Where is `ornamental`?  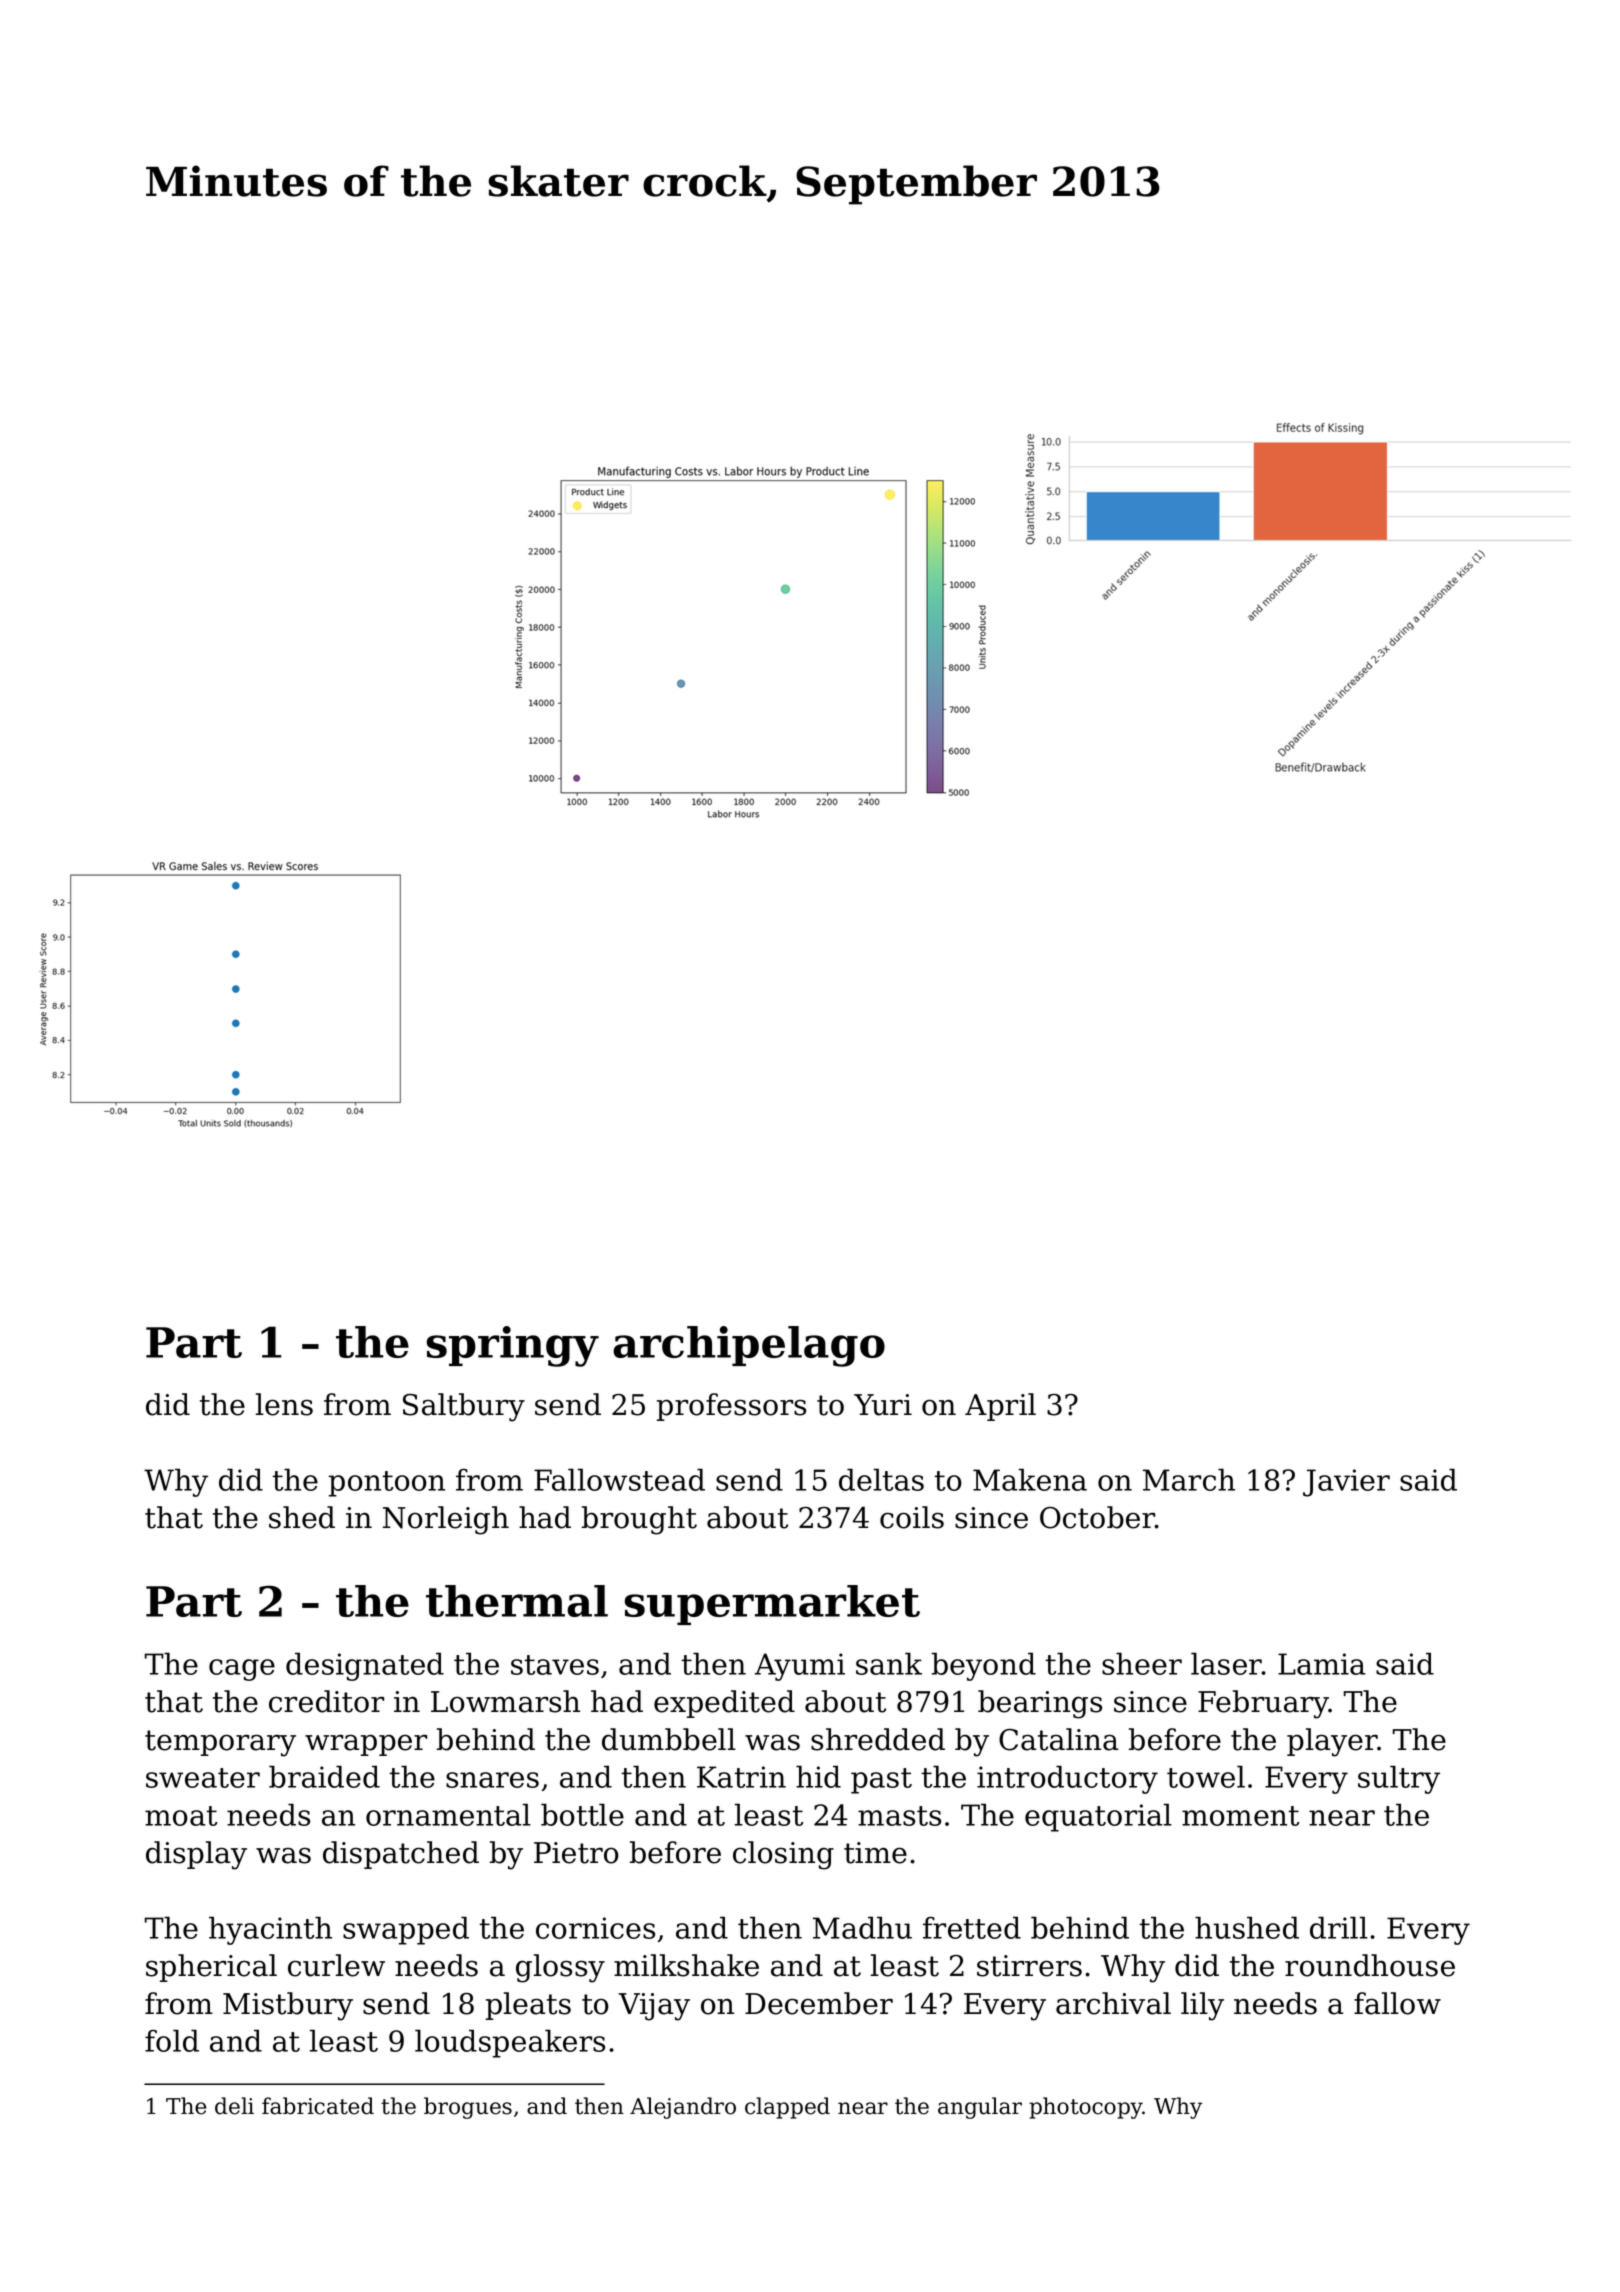 ornamental is located at coordinates (448, 1814).
